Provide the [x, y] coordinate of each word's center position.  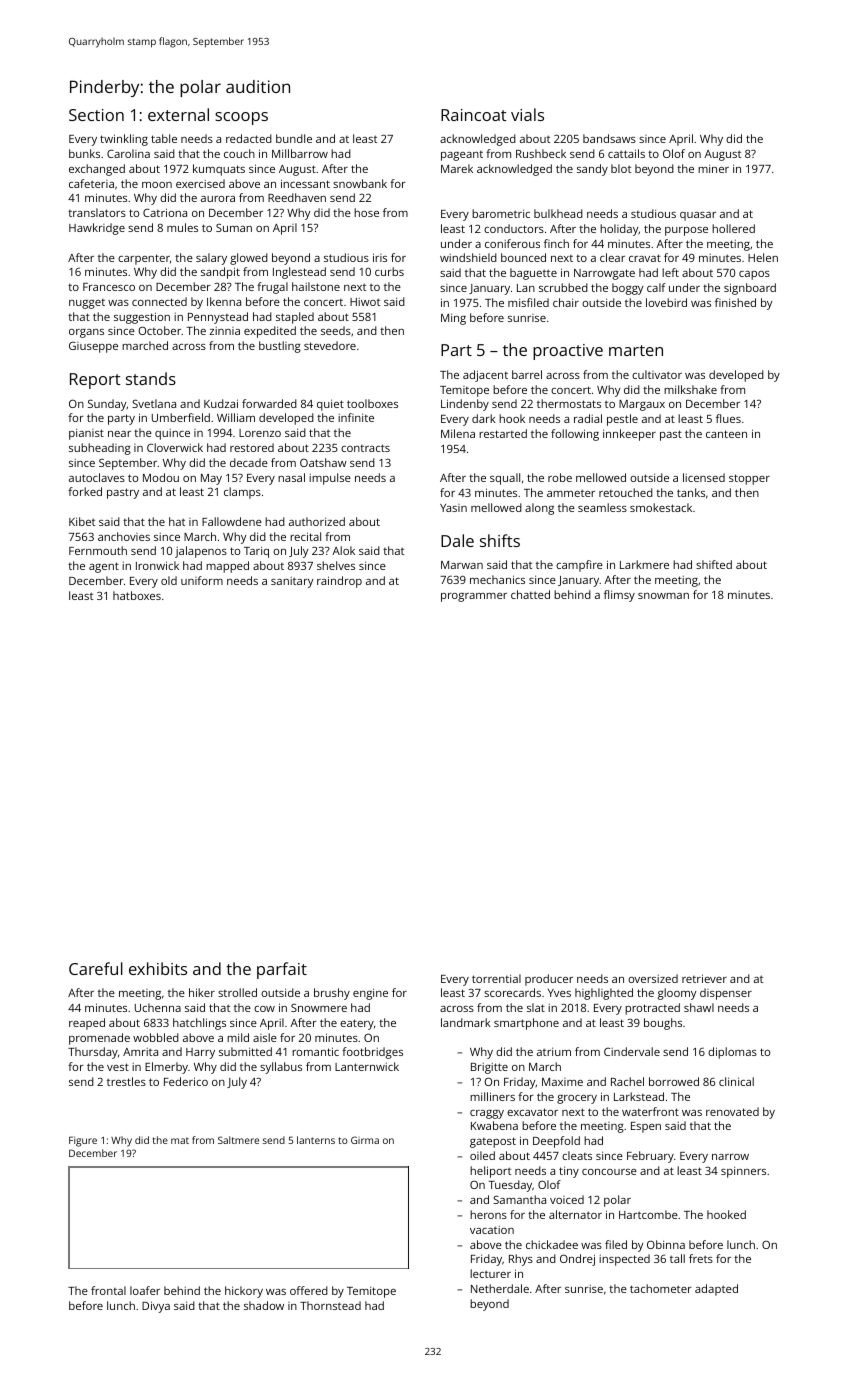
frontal [108, 1290]
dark [484, 418]
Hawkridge [97, 229]
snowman [663, 596]
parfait [282, 970]
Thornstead [330, 1305]
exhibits [158, 968]
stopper [749, 479]
